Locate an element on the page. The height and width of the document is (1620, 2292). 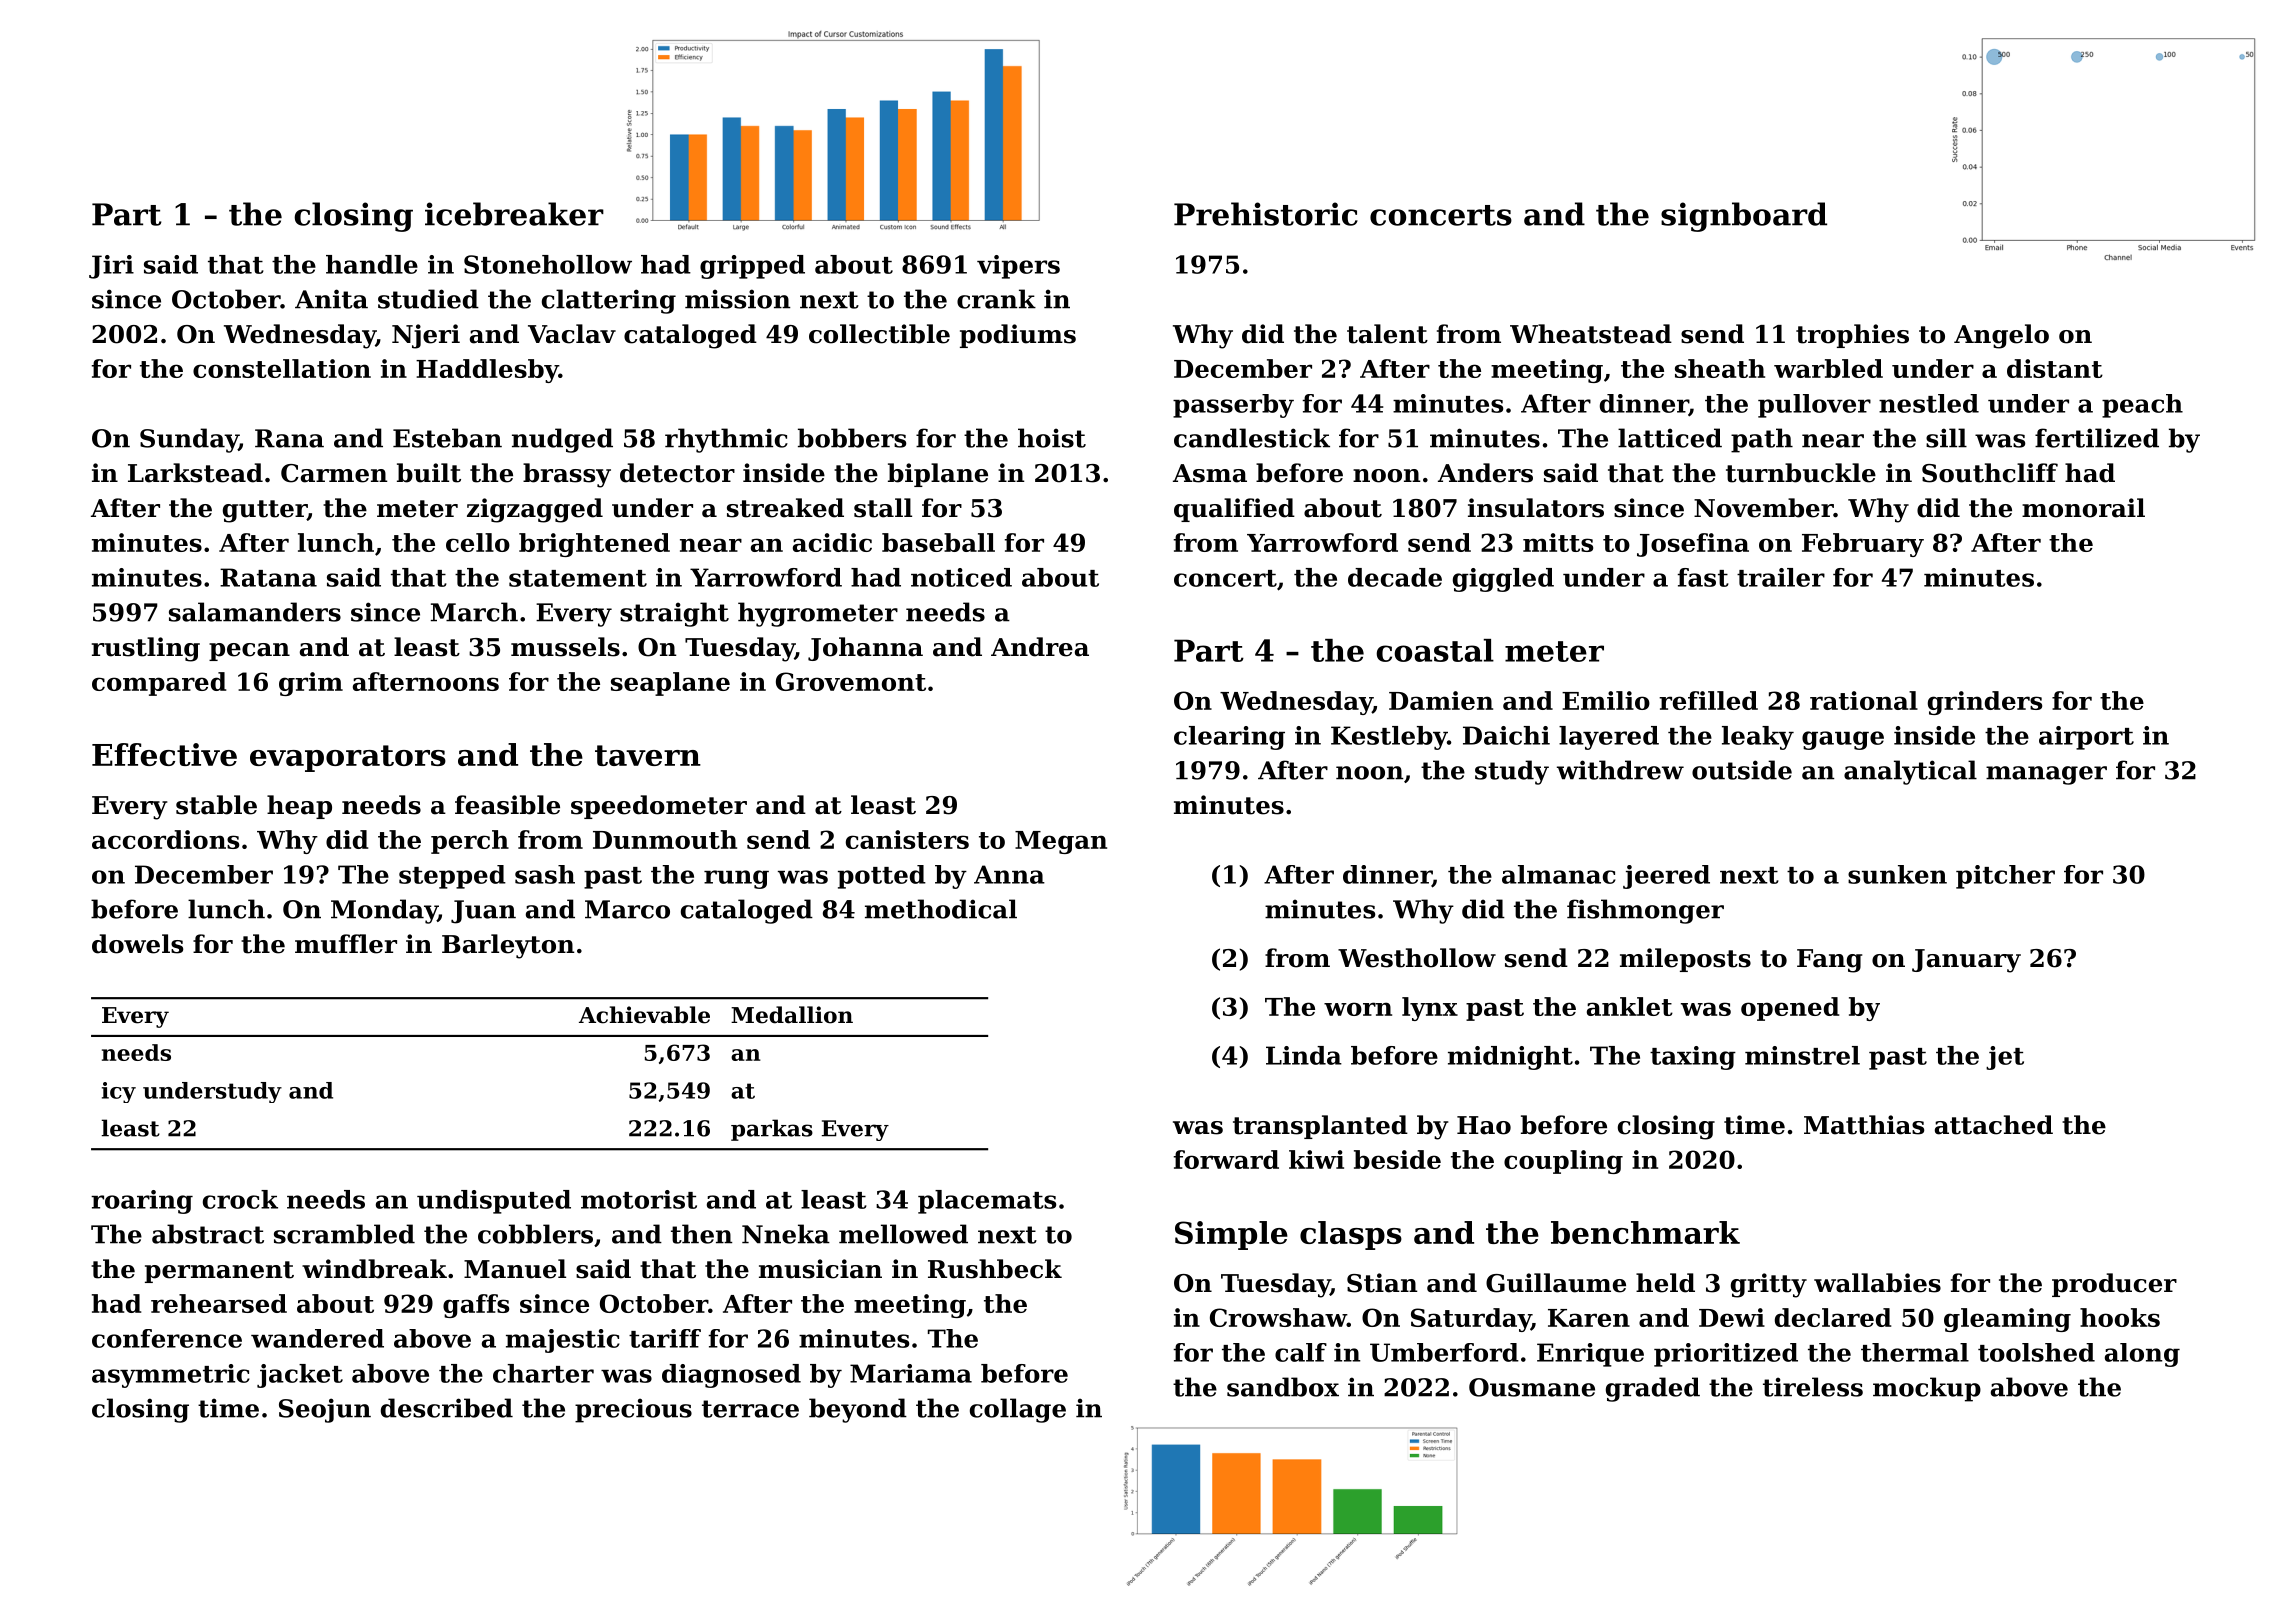
signboard is located at coordinates (1744, 217).
